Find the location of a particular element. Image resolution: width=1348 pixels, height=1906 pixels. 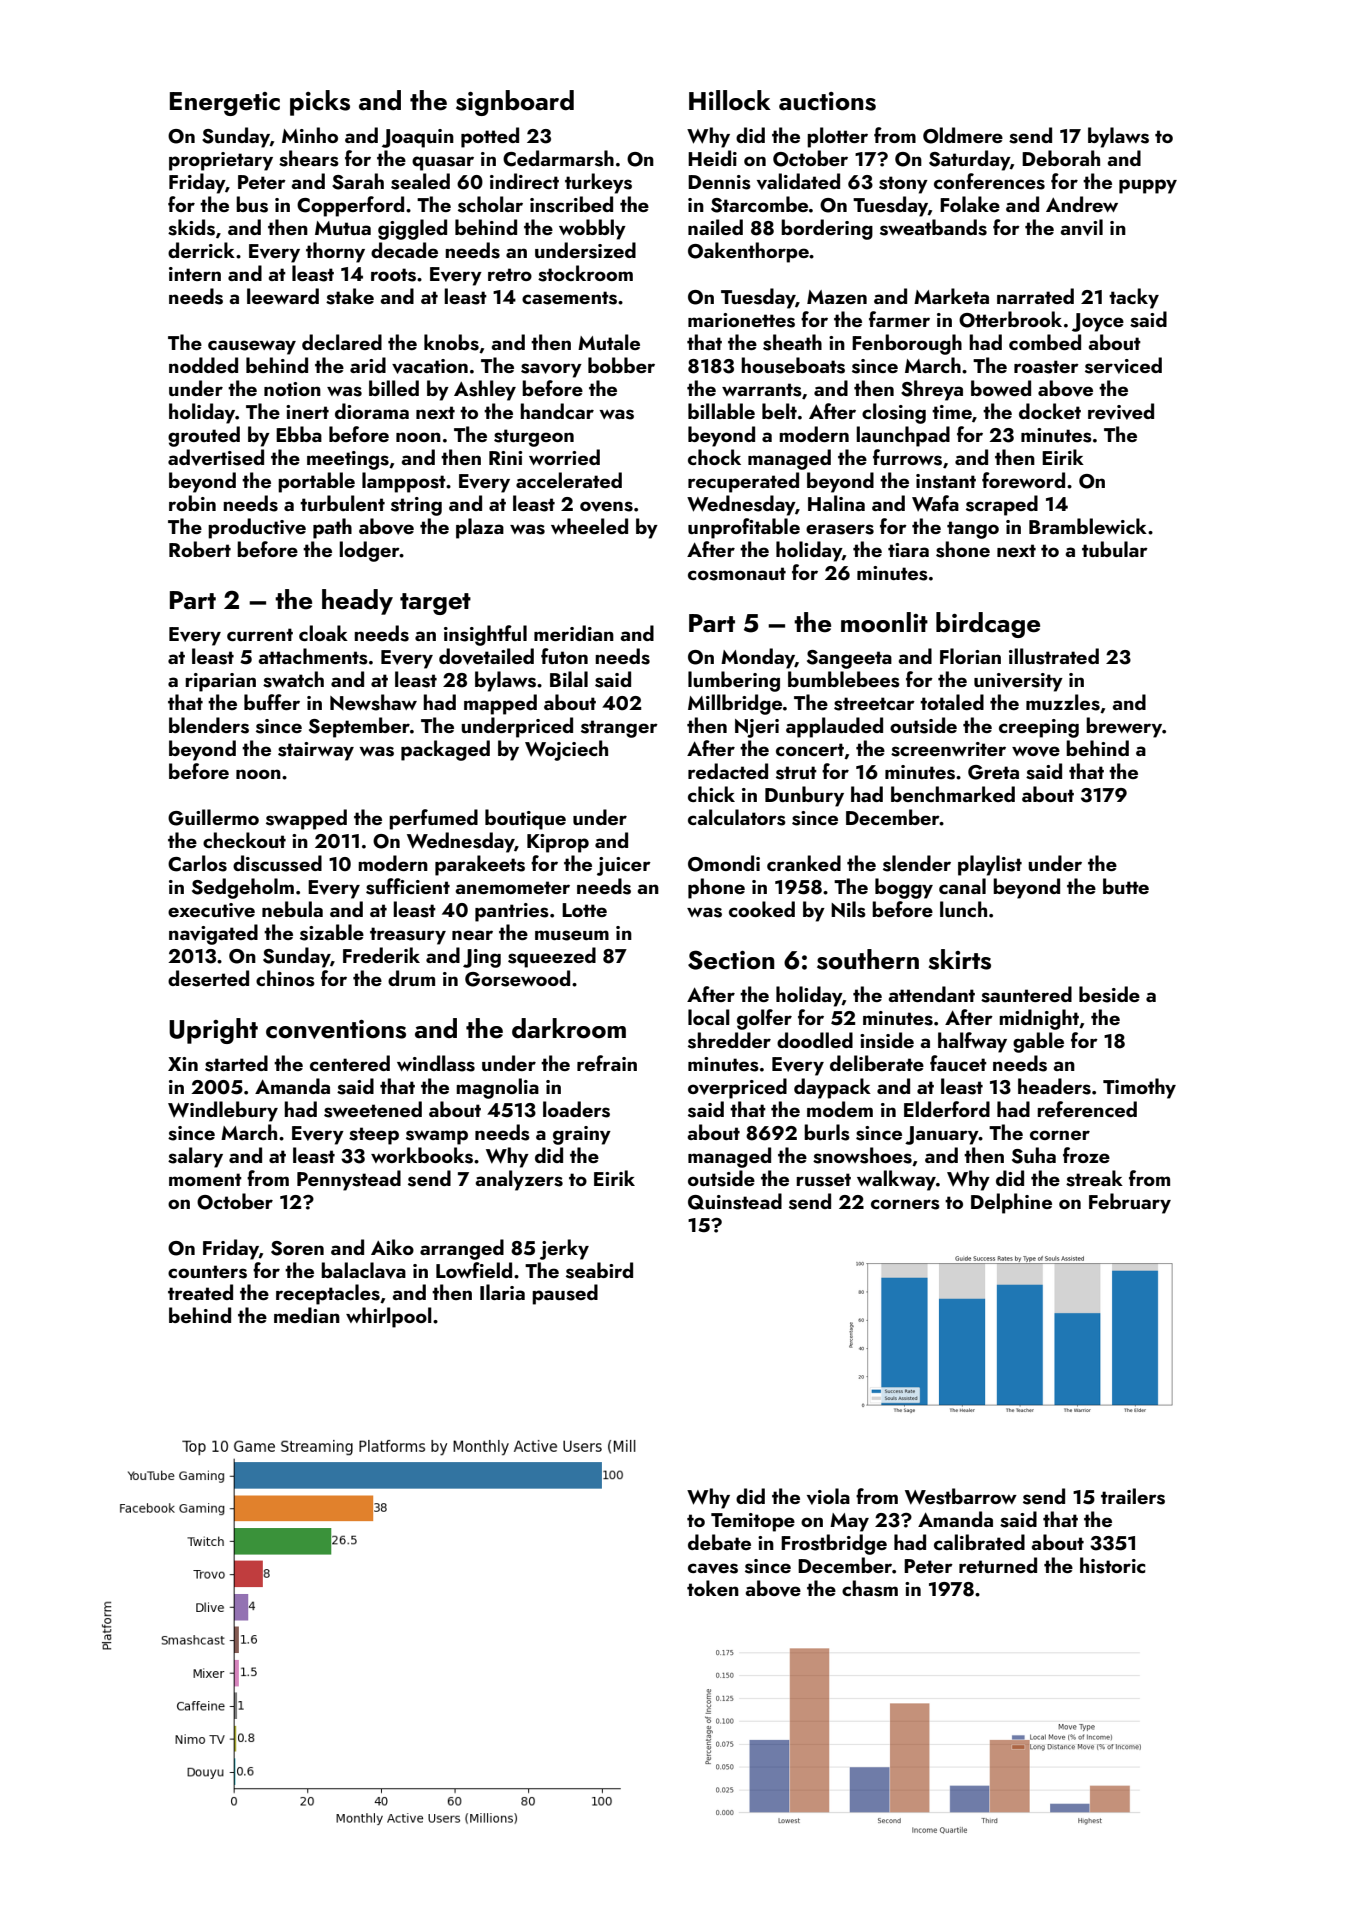

target is located at coordinates (435, 604).
